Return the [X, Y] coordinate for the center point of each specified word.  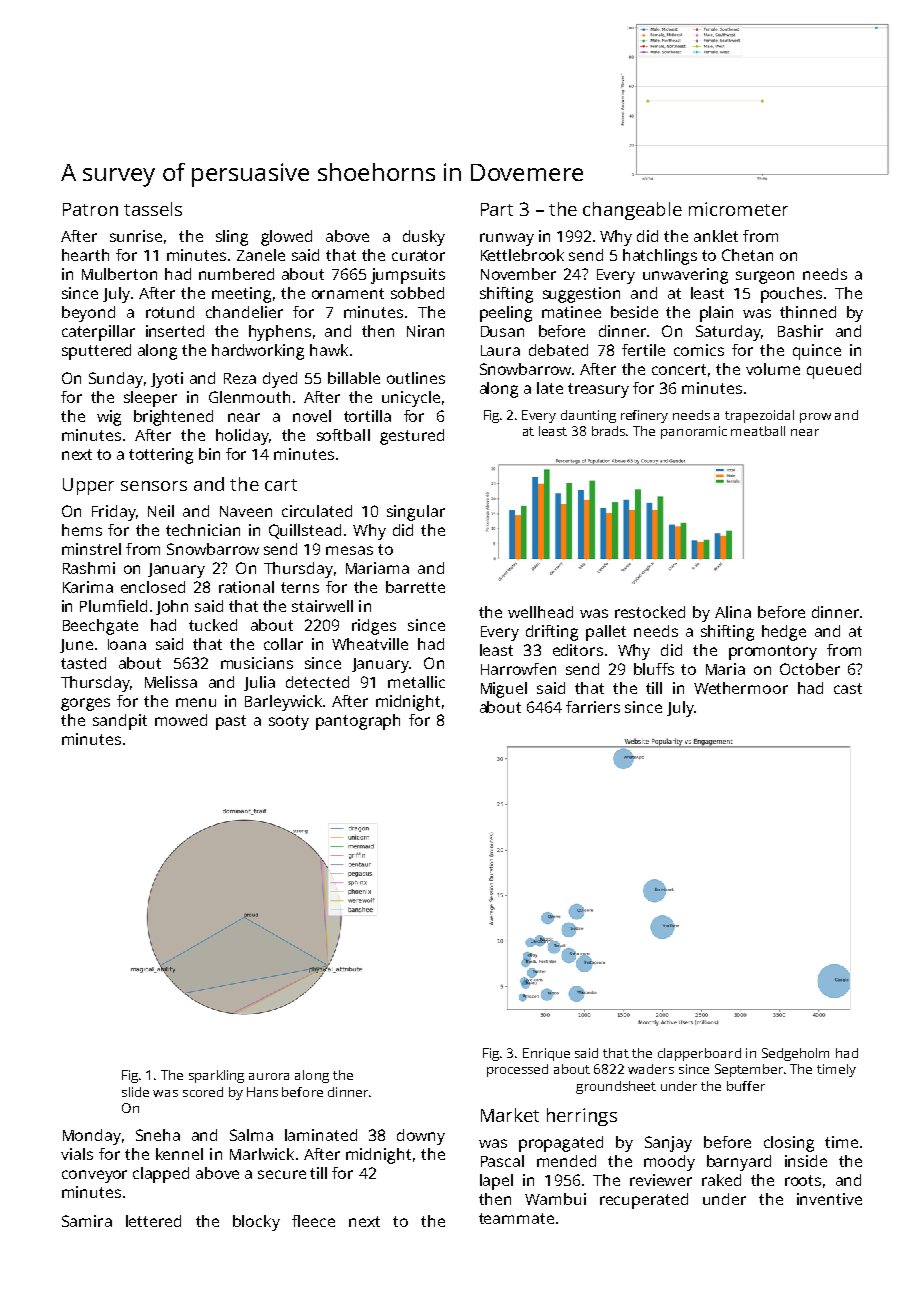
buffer [746, 1086]
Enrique [546, 1054]
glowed [286, 238]
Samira [87, 1221]
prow [815, 418]
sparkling [216, 1076]
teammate [516, 1218]
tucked [213, 625]
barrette [415, 587]
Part [497, 209]
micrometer [738, 209]
